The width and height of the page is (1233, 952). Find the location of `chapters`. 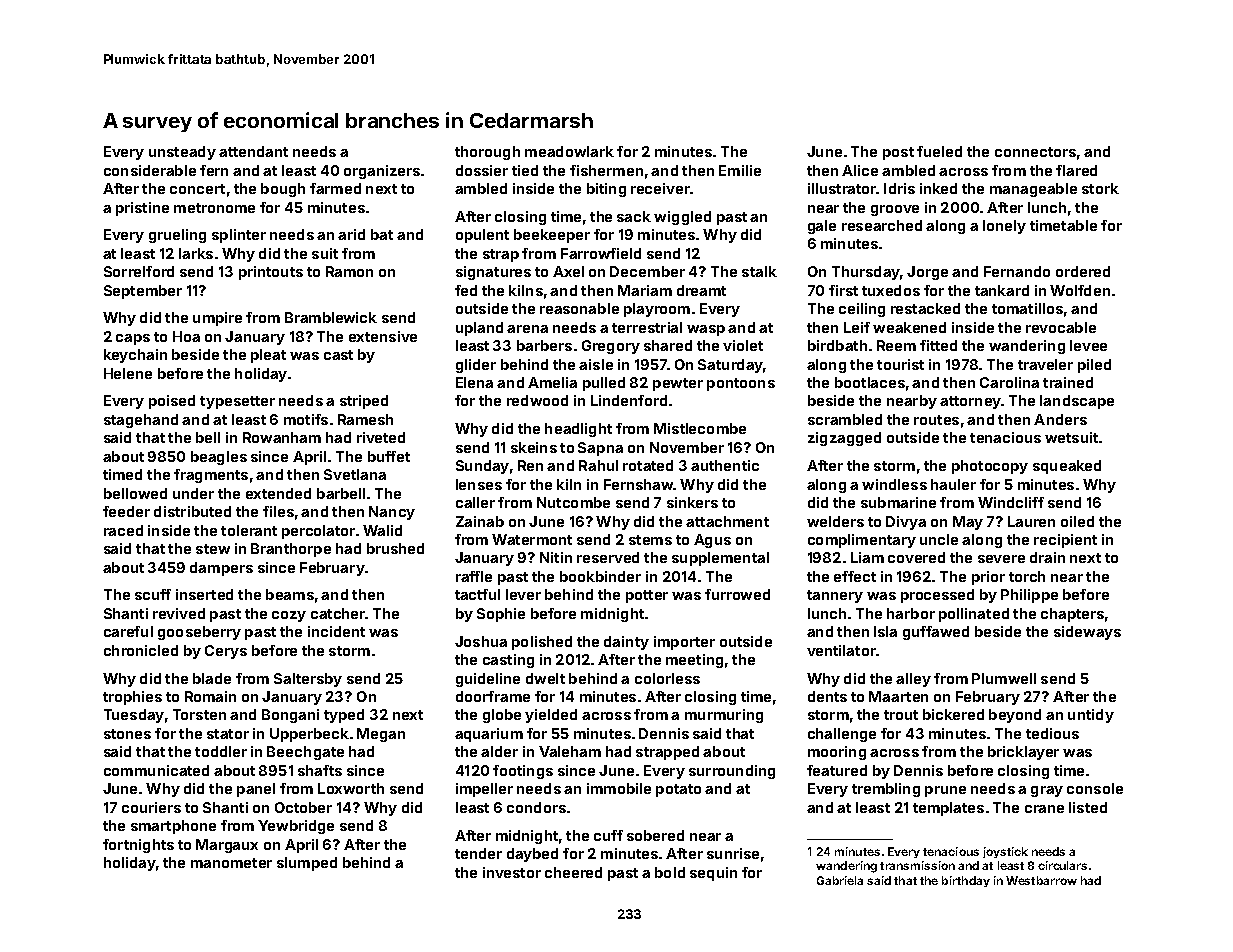

chapters is located at coordinates (1072, 615).
